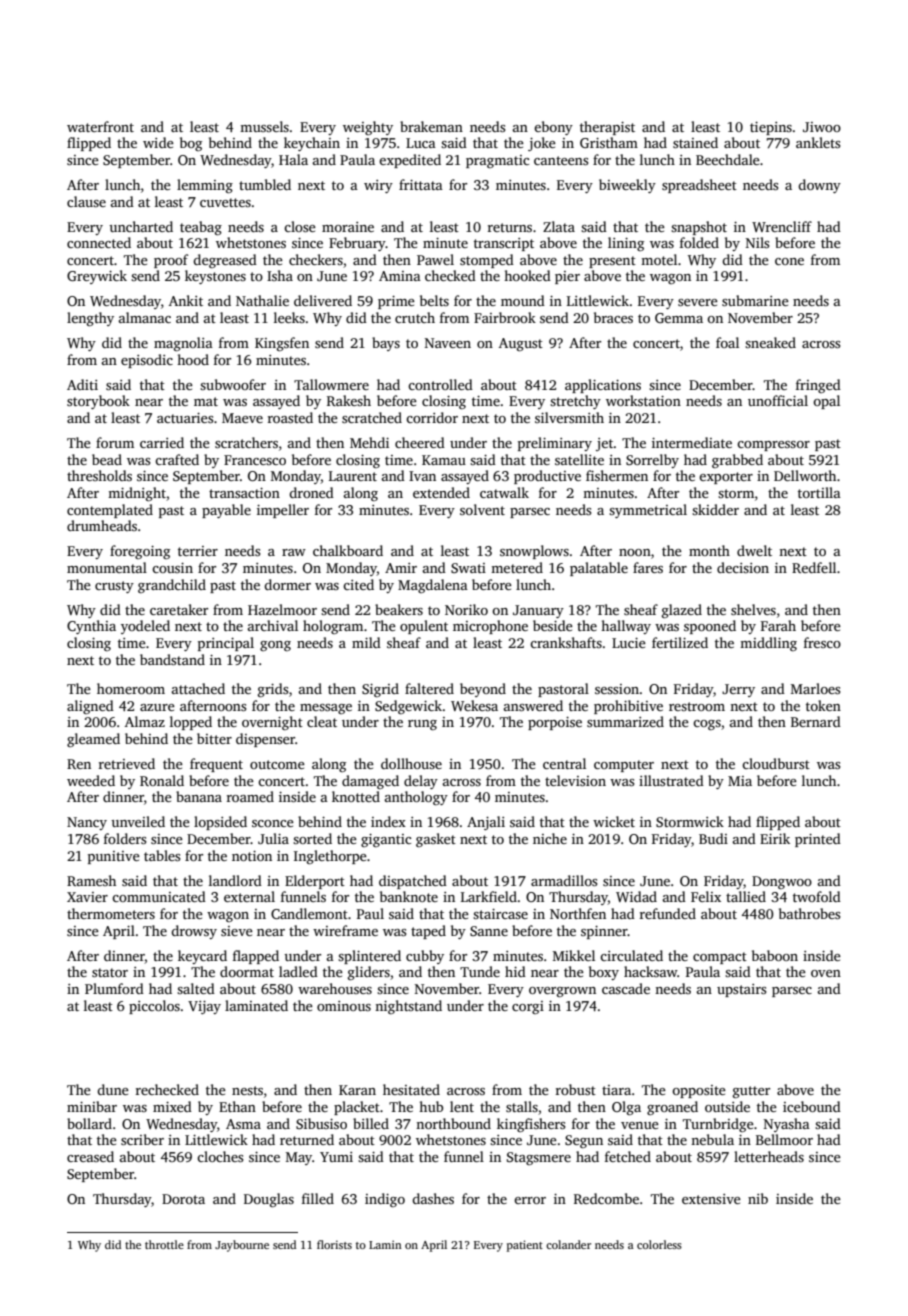 This document has width=908, height=1316. What do you see at coordinates (819, 186) in the document?
I see `downy` at bounding box center [819, 186].
